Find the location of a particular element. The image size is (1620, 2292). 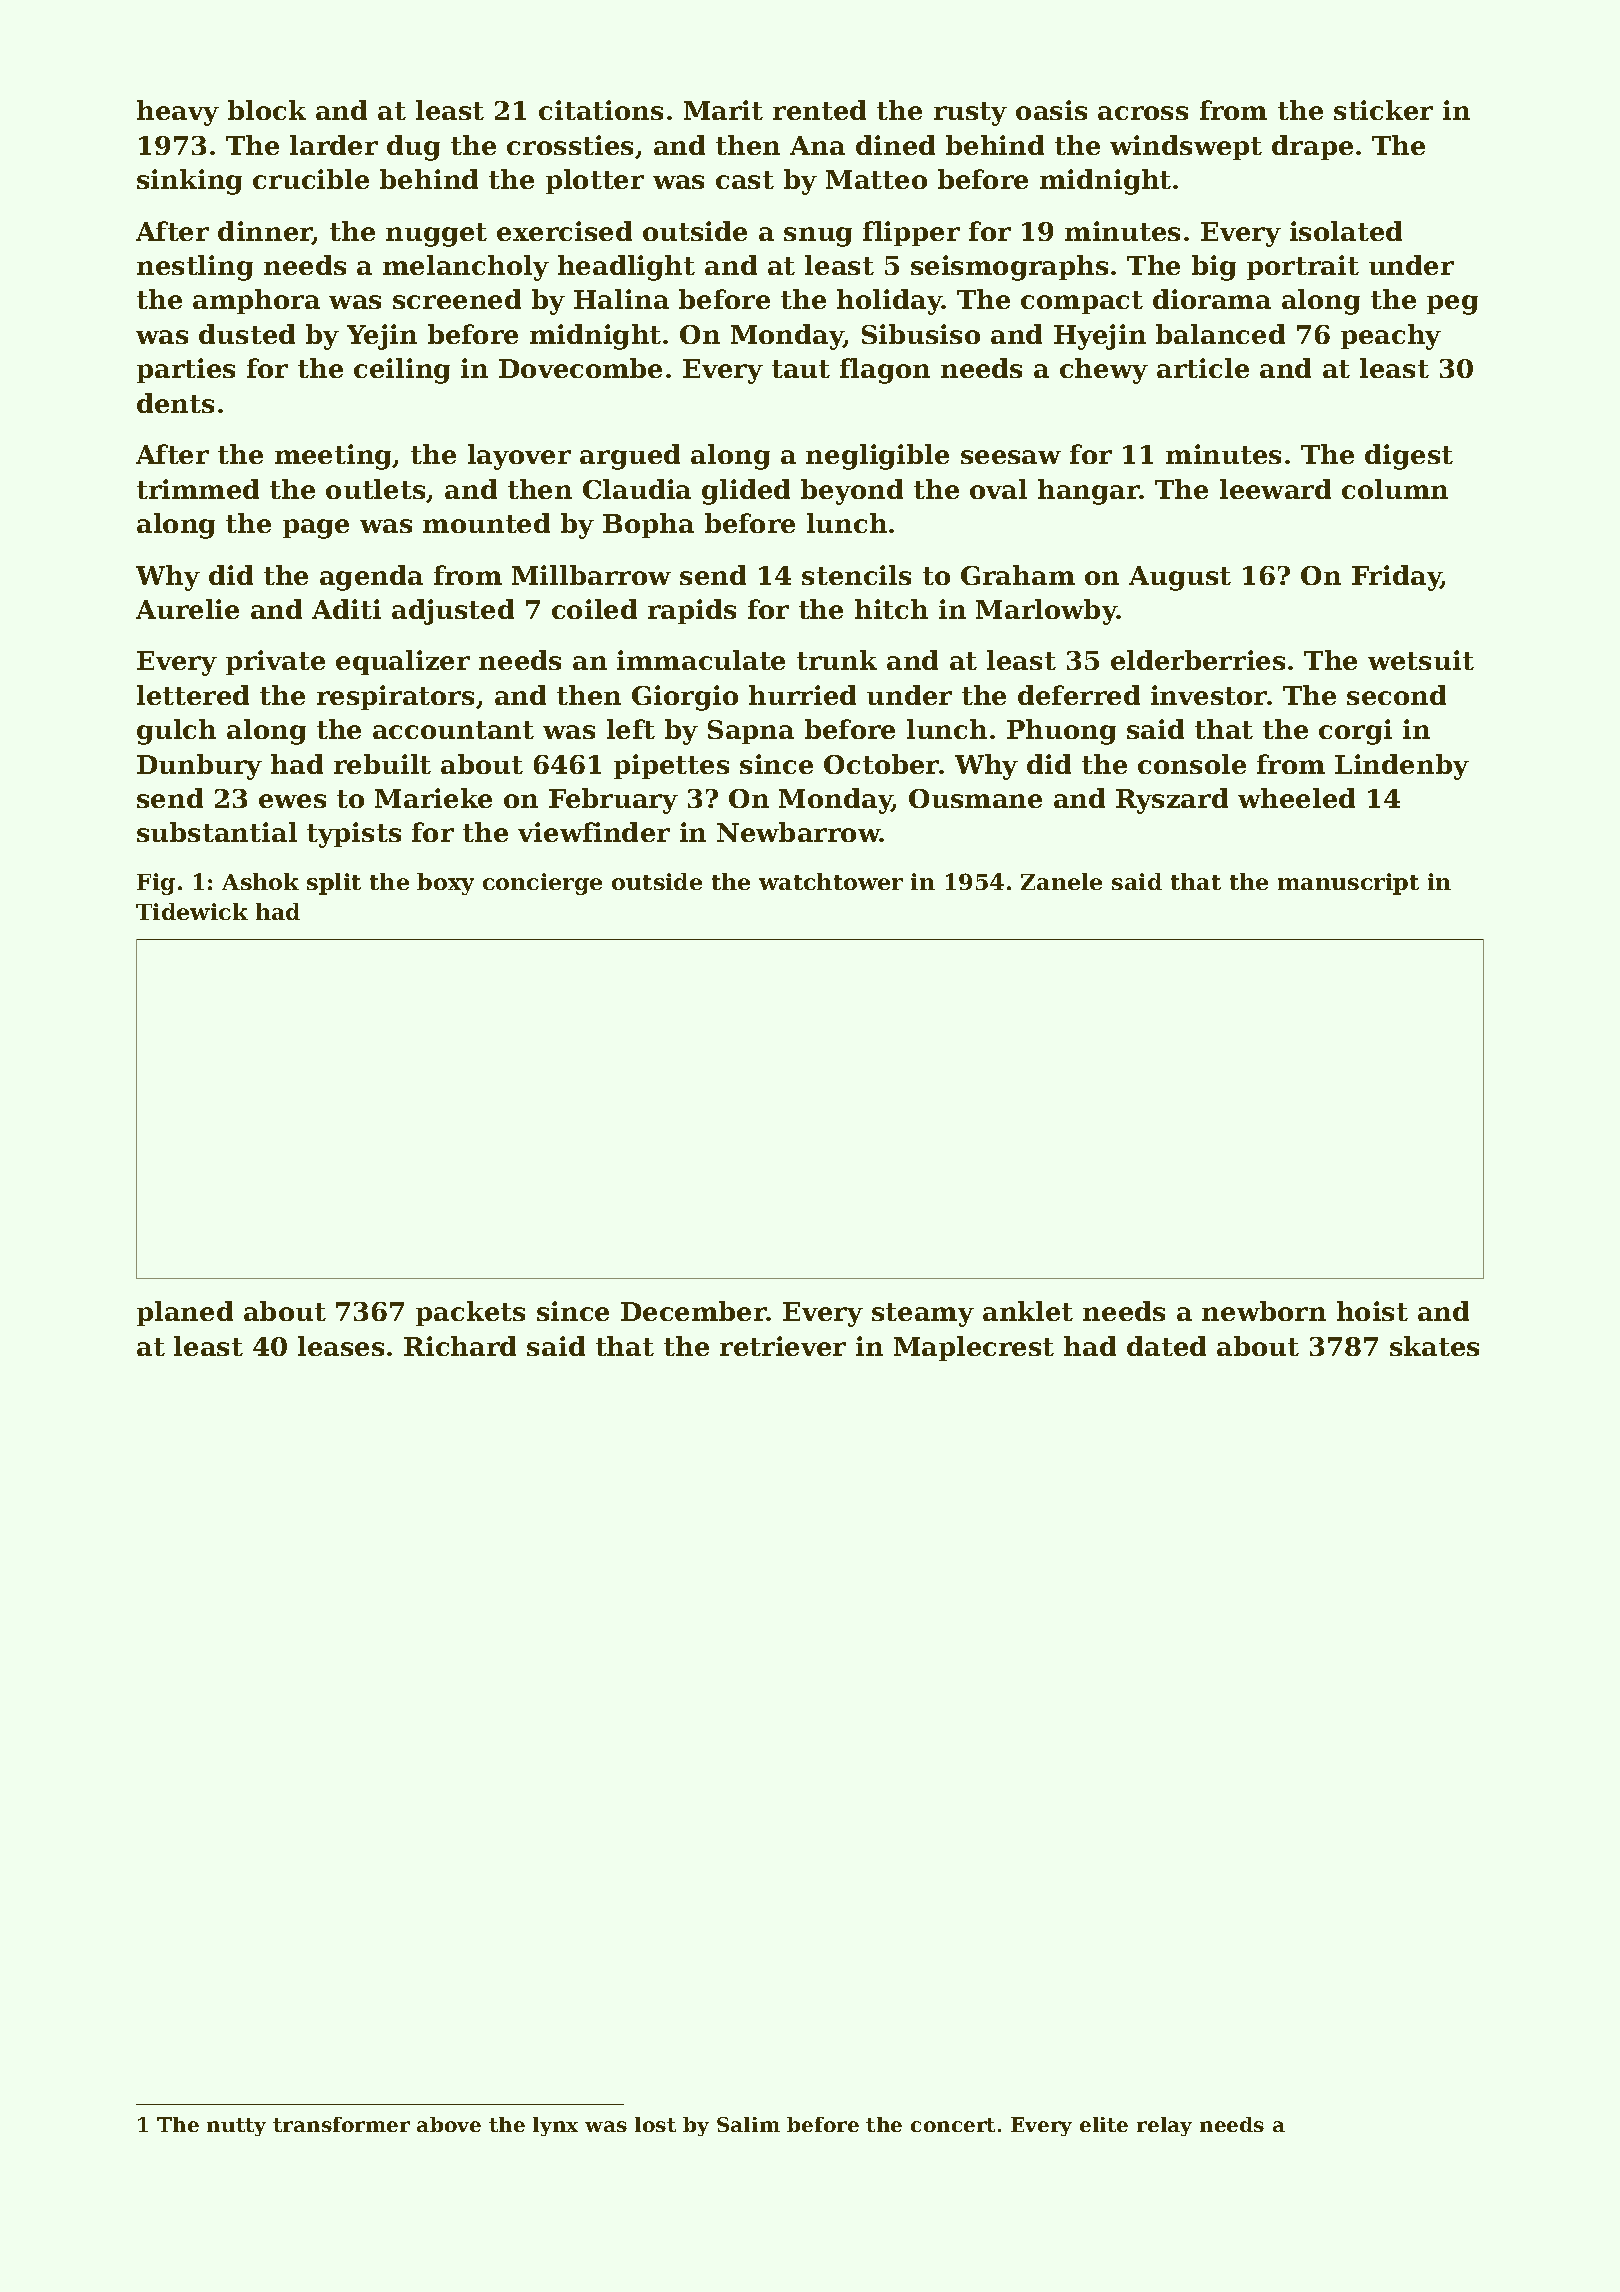

citations is located at coordinates (601, 110).
